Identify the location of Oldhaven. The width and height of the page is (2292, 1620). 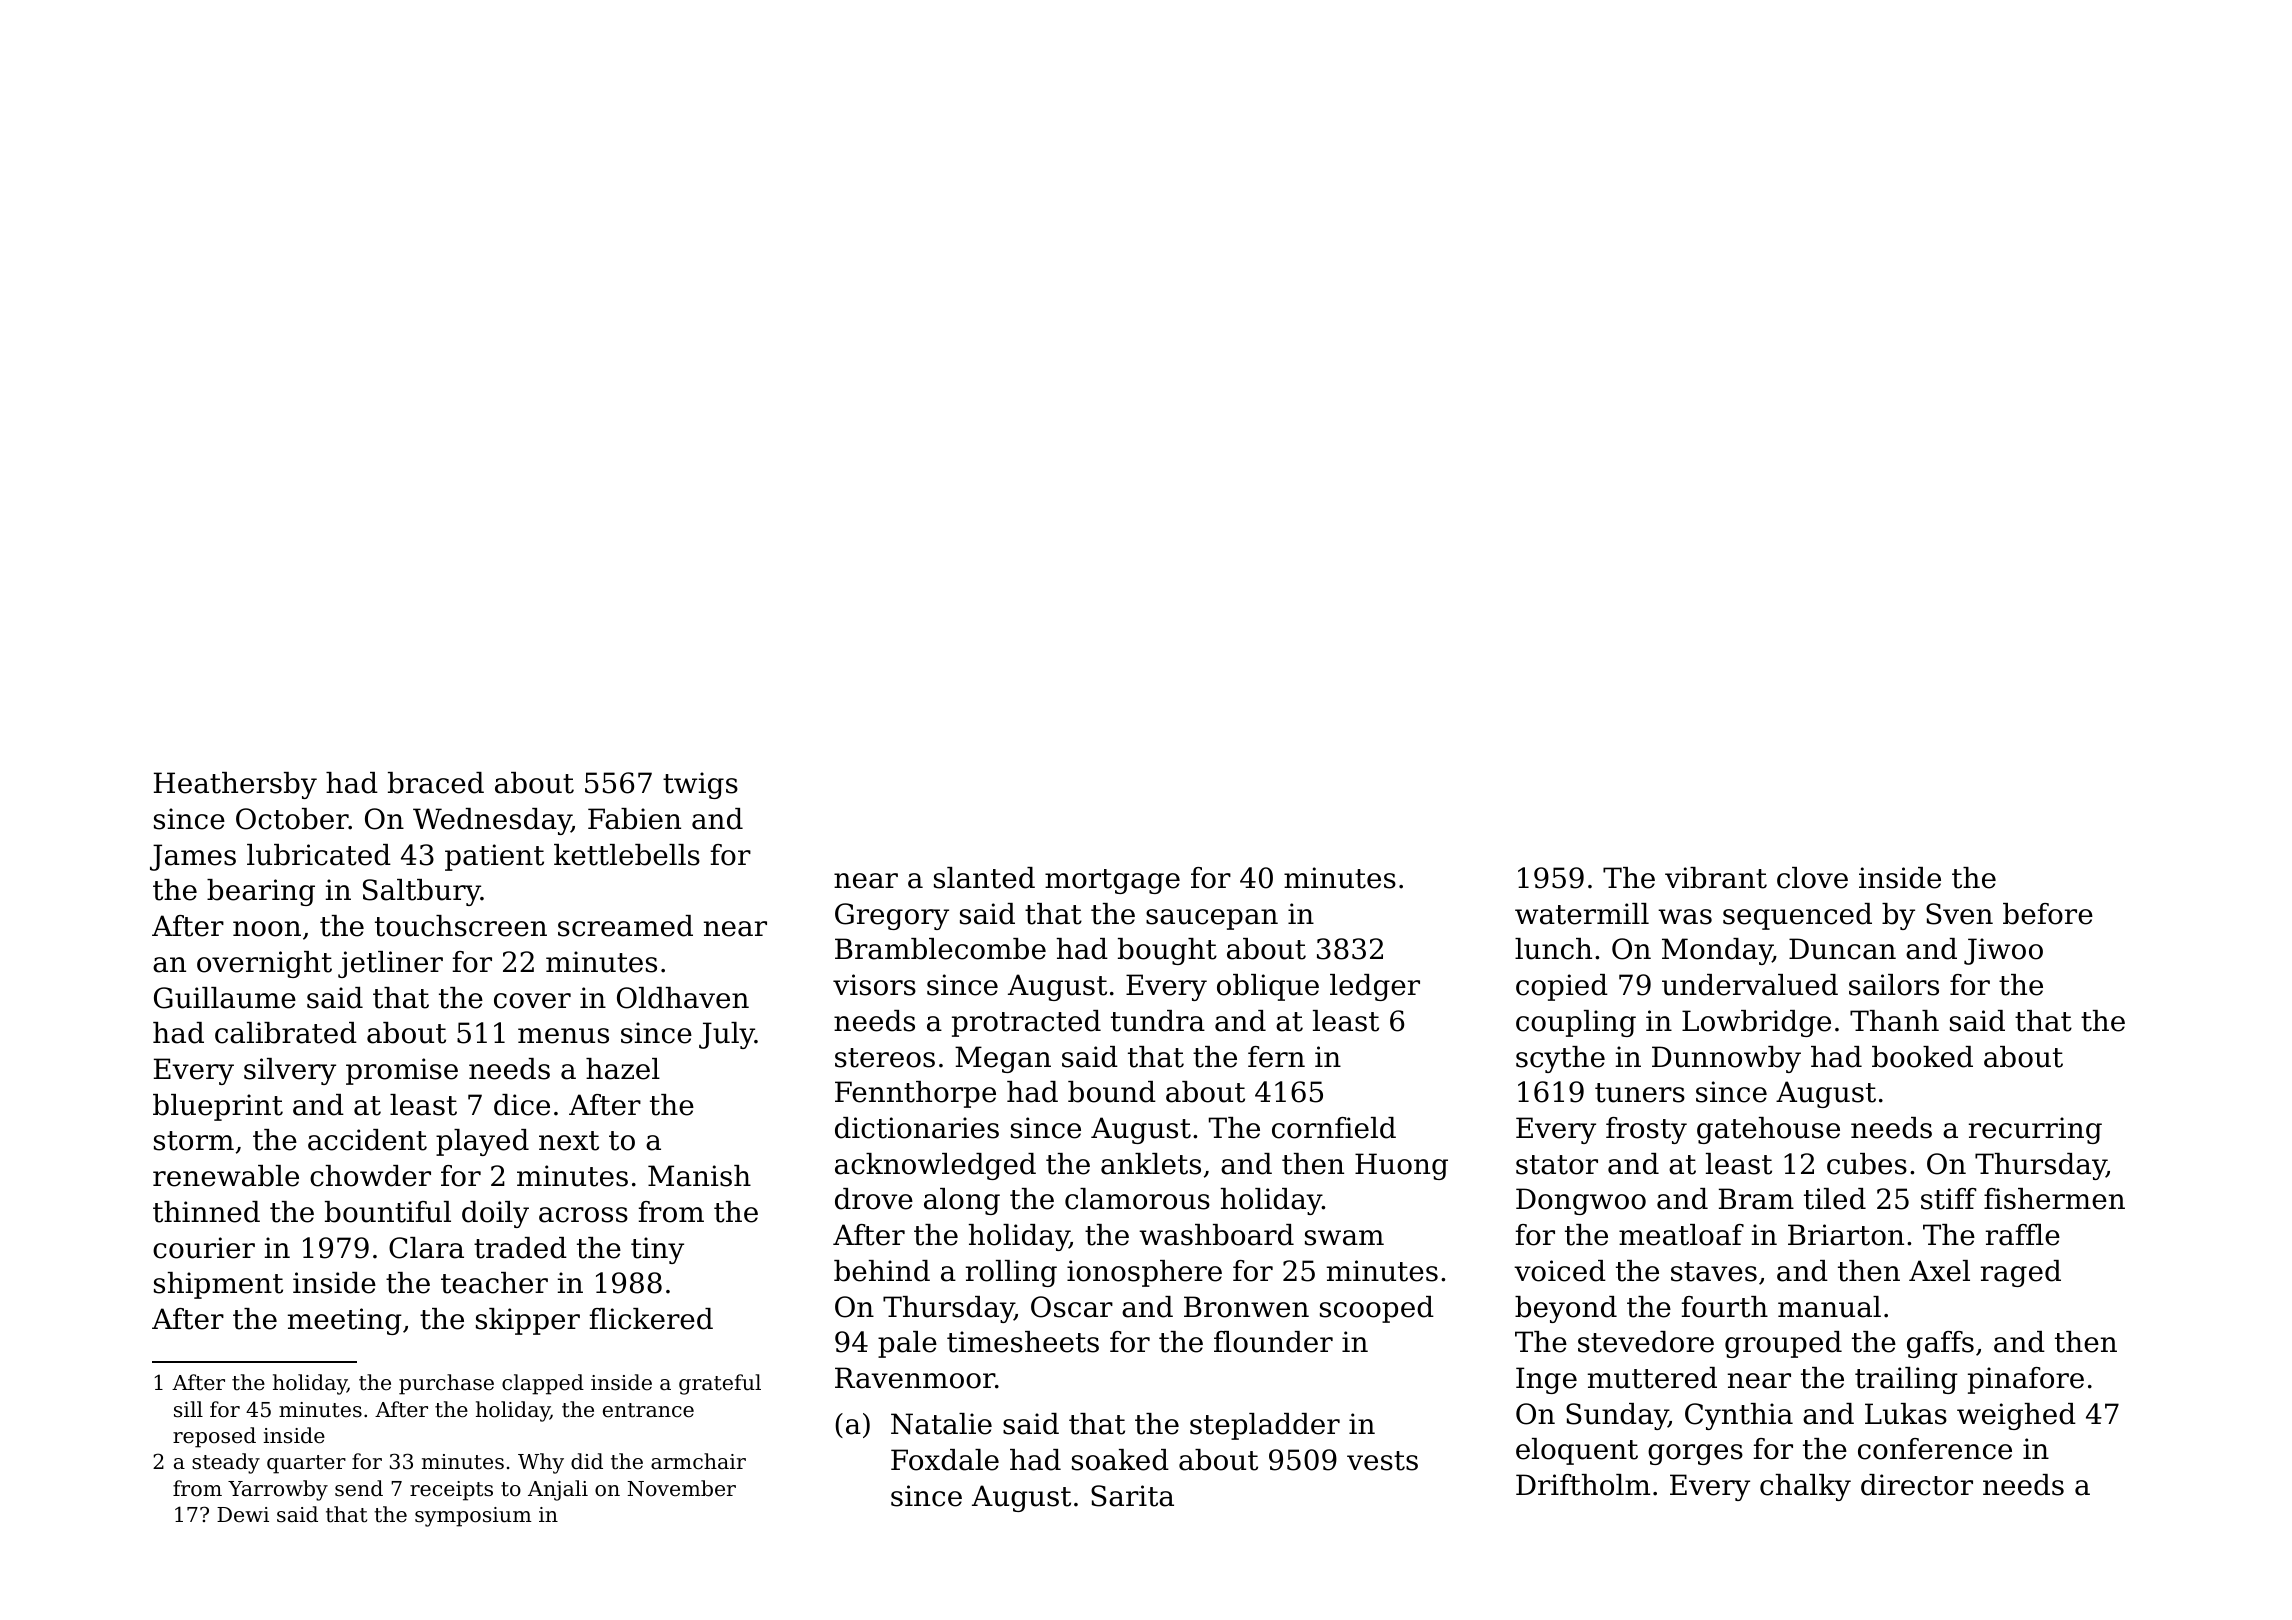
(683, 998).
